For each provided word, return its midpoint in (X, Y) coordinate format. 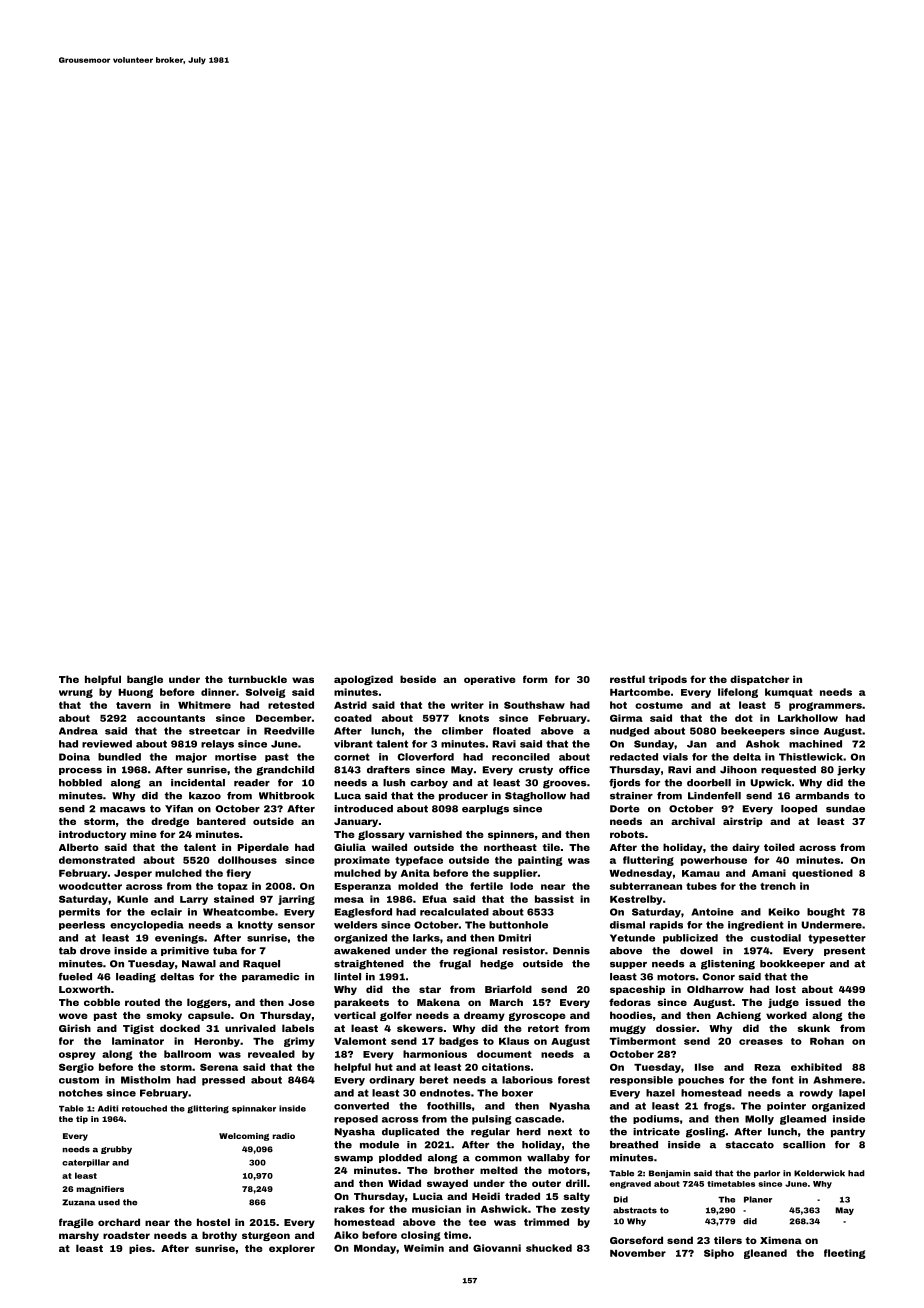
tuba (225, 951)
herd (529, 1132)
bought (826, 913)
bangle (145, 680)
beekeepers (753, 732)
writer (467, 705)
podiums (656, 1119)
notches (81, 1093)
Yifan (179, 809)
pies (140, 1249)
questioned (822, 874)
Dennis (571, 951)
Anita (415, 873)
